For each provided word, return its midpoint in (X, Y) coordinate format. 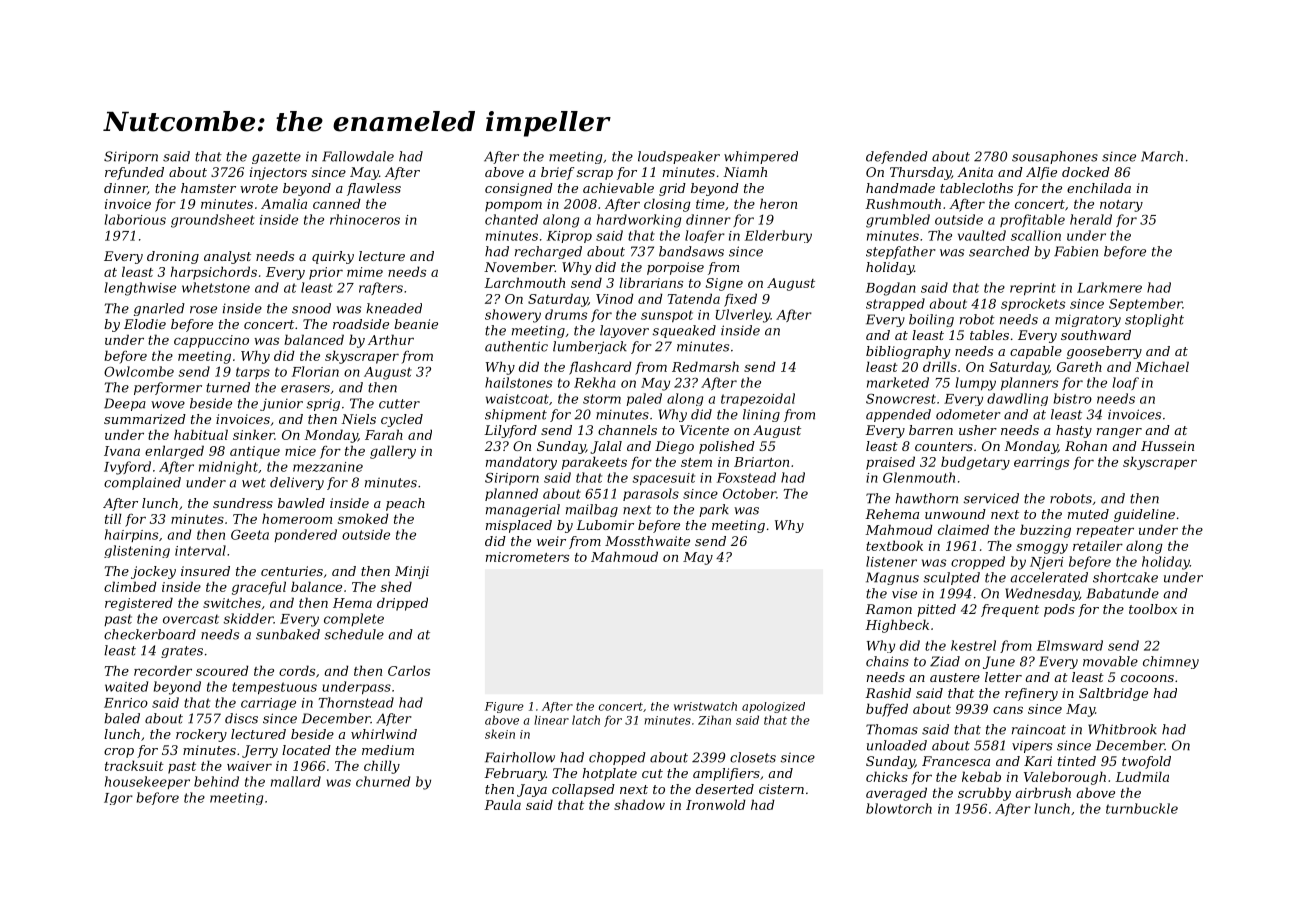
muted (1088, 514)
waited (126, 686)
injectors (278, 173)
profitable (1032, 220)
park (714, 510)
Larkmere (1109, 287)
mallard (296, 781)
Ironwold (716, 804)
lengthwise (140, 289)
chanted (511, 219)
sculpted (951, 578)
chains (887, 661)
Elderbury (778, 236)
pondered (305, 535)
